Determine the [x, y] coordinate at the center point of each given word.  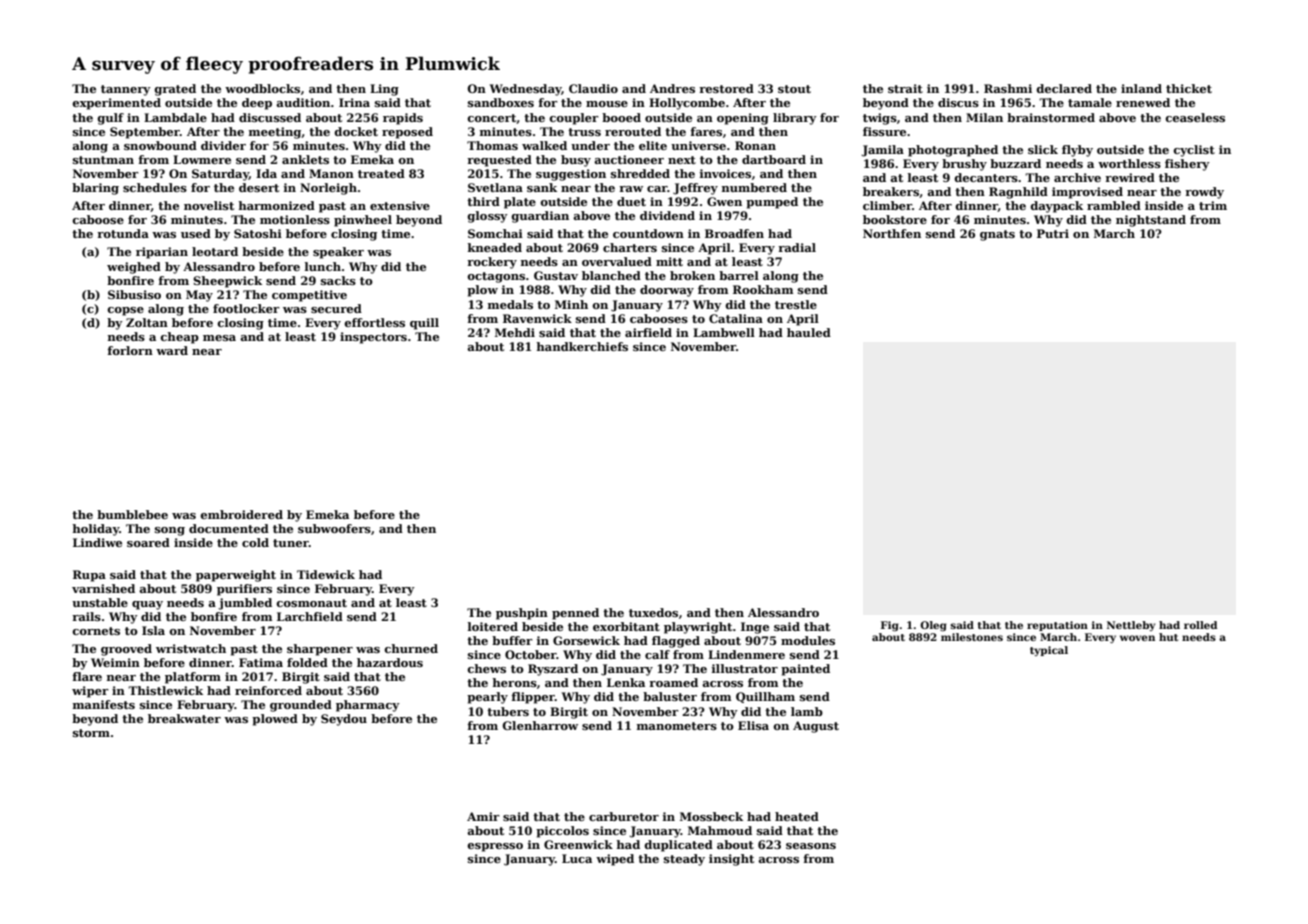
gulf [110, 119]
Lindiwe [97, 542]
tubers [508, 711]
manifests [104, 704]
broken [692, 275]
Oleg [933, 626]
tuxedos [653, 612]
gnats [997, 235]
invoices [725, 173]
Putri [1053, 233]
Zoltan [147, 322]
